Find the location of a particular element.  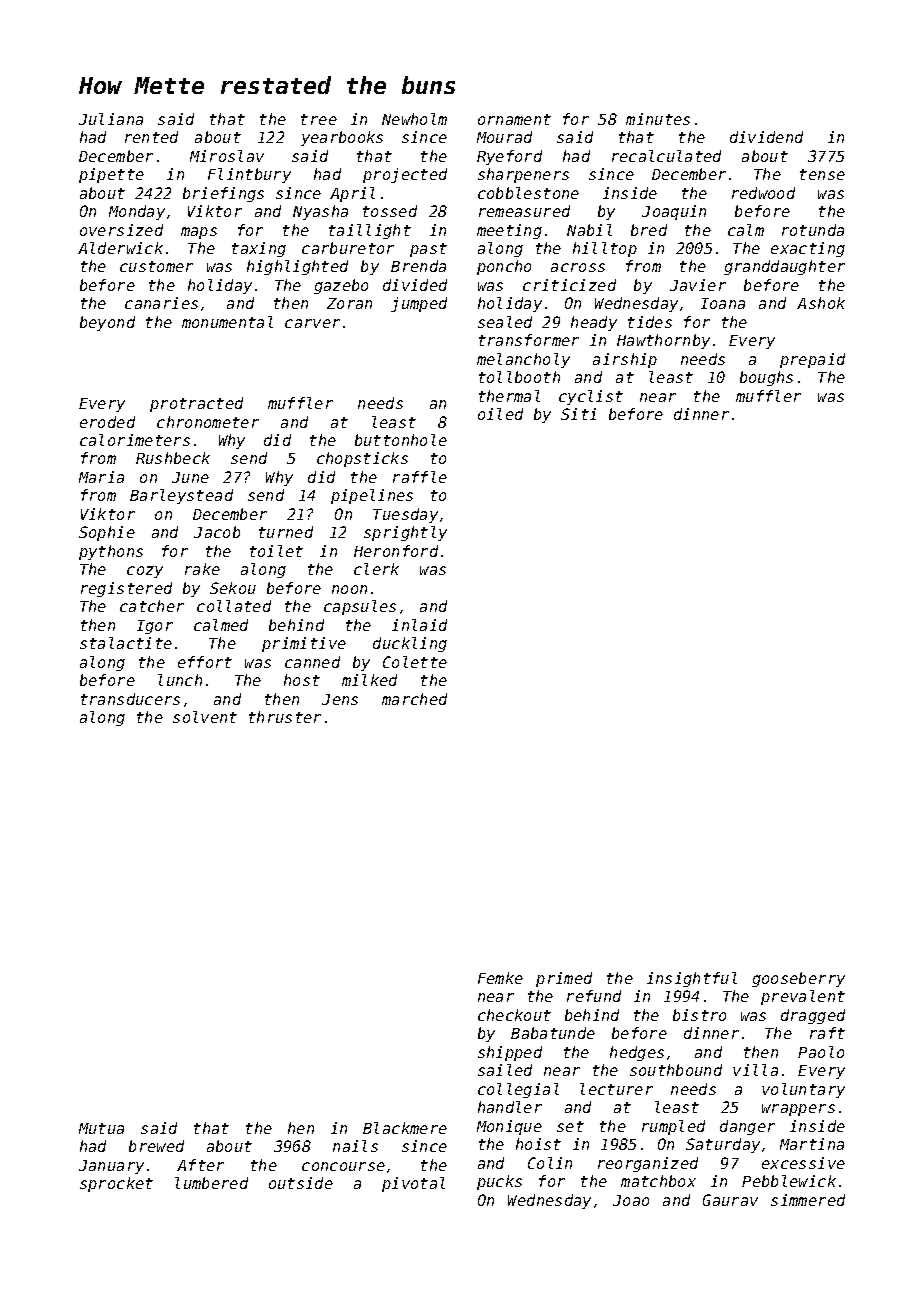

tree is located at coordinates (319, 119).
